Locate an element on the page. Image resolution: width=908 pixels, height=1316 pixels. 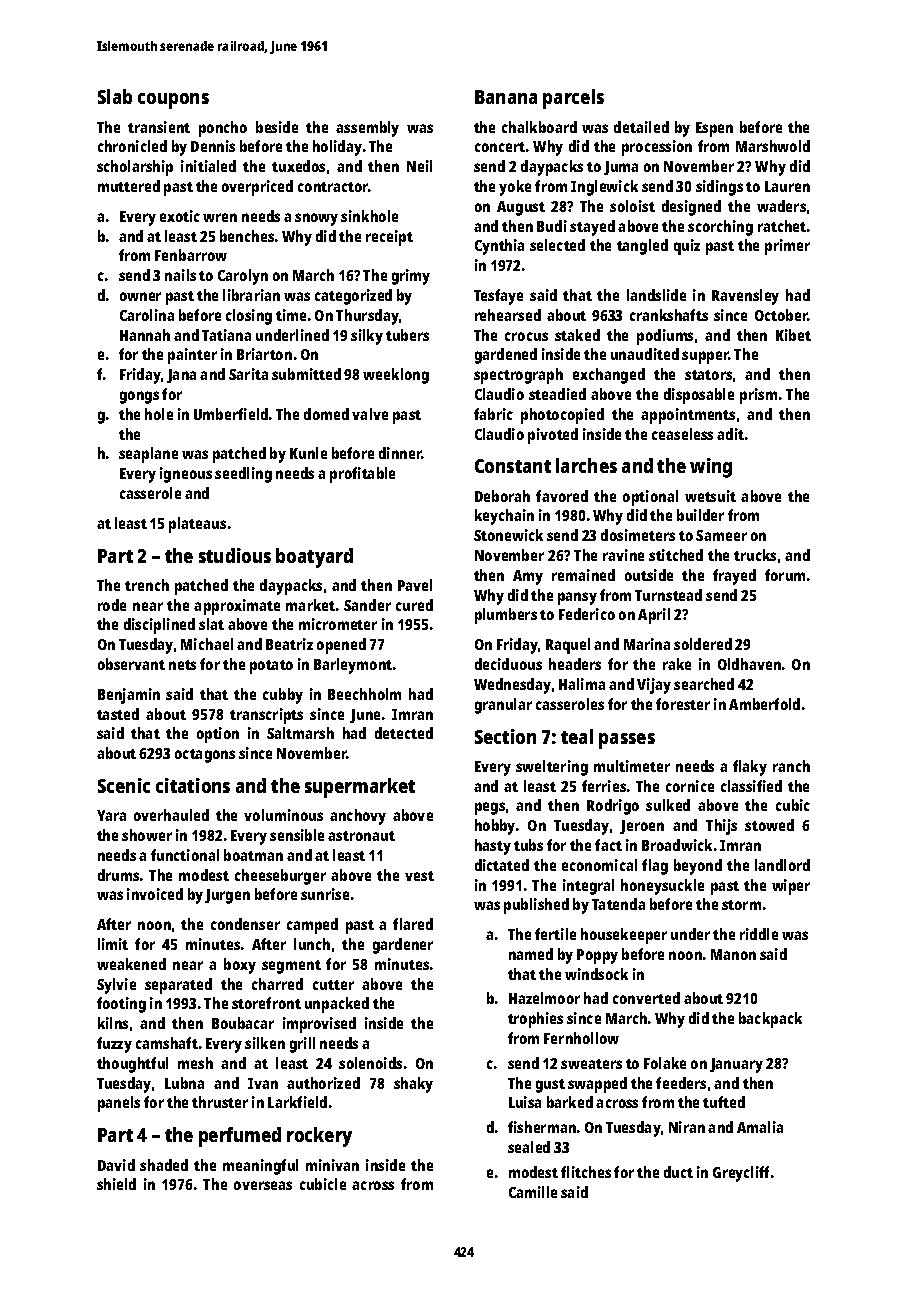
seaplane is located at coordinates (148, 455).
